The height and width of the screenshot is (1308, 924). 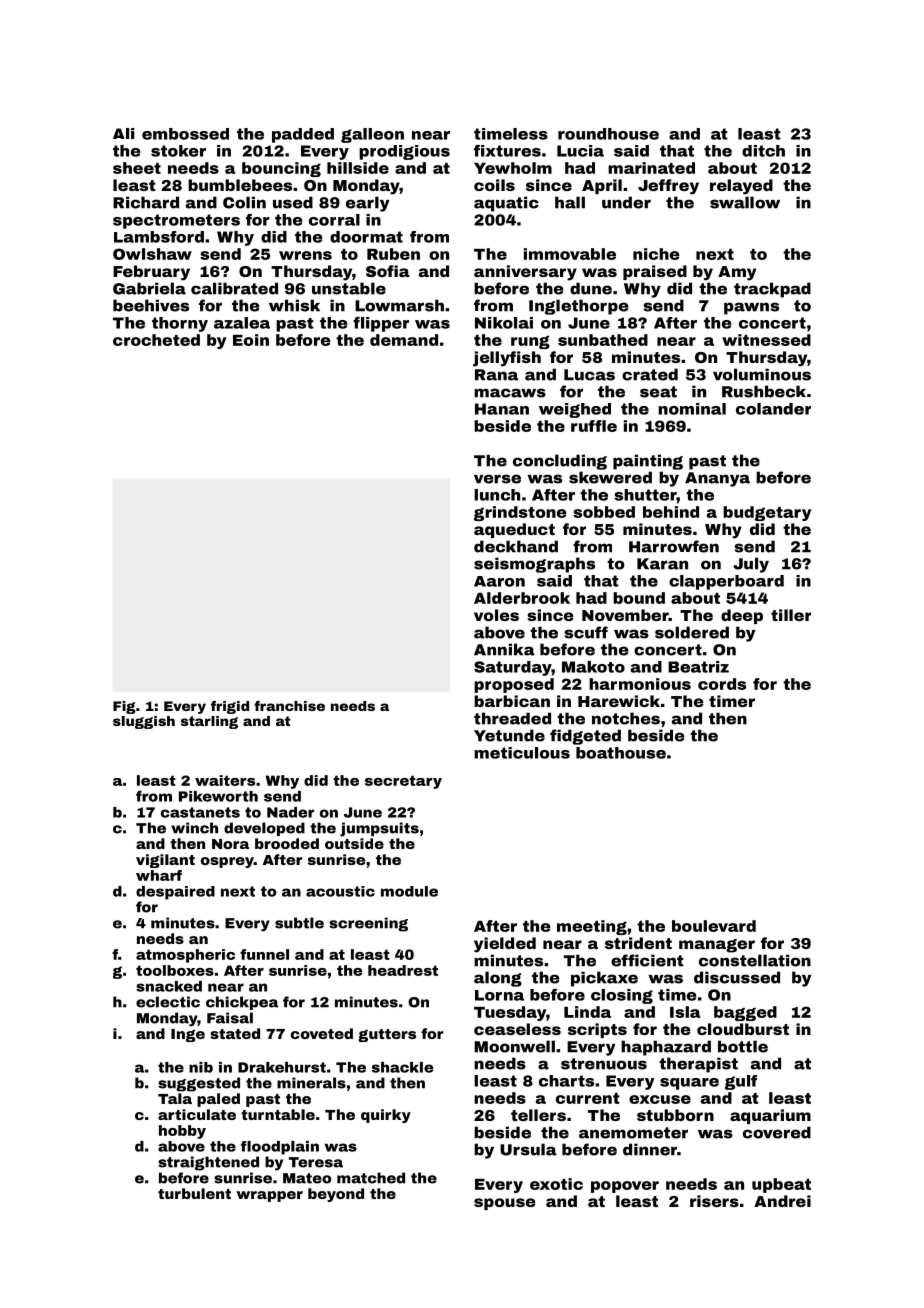 I want to click on turbulent, so click(x=194, y=1193).
